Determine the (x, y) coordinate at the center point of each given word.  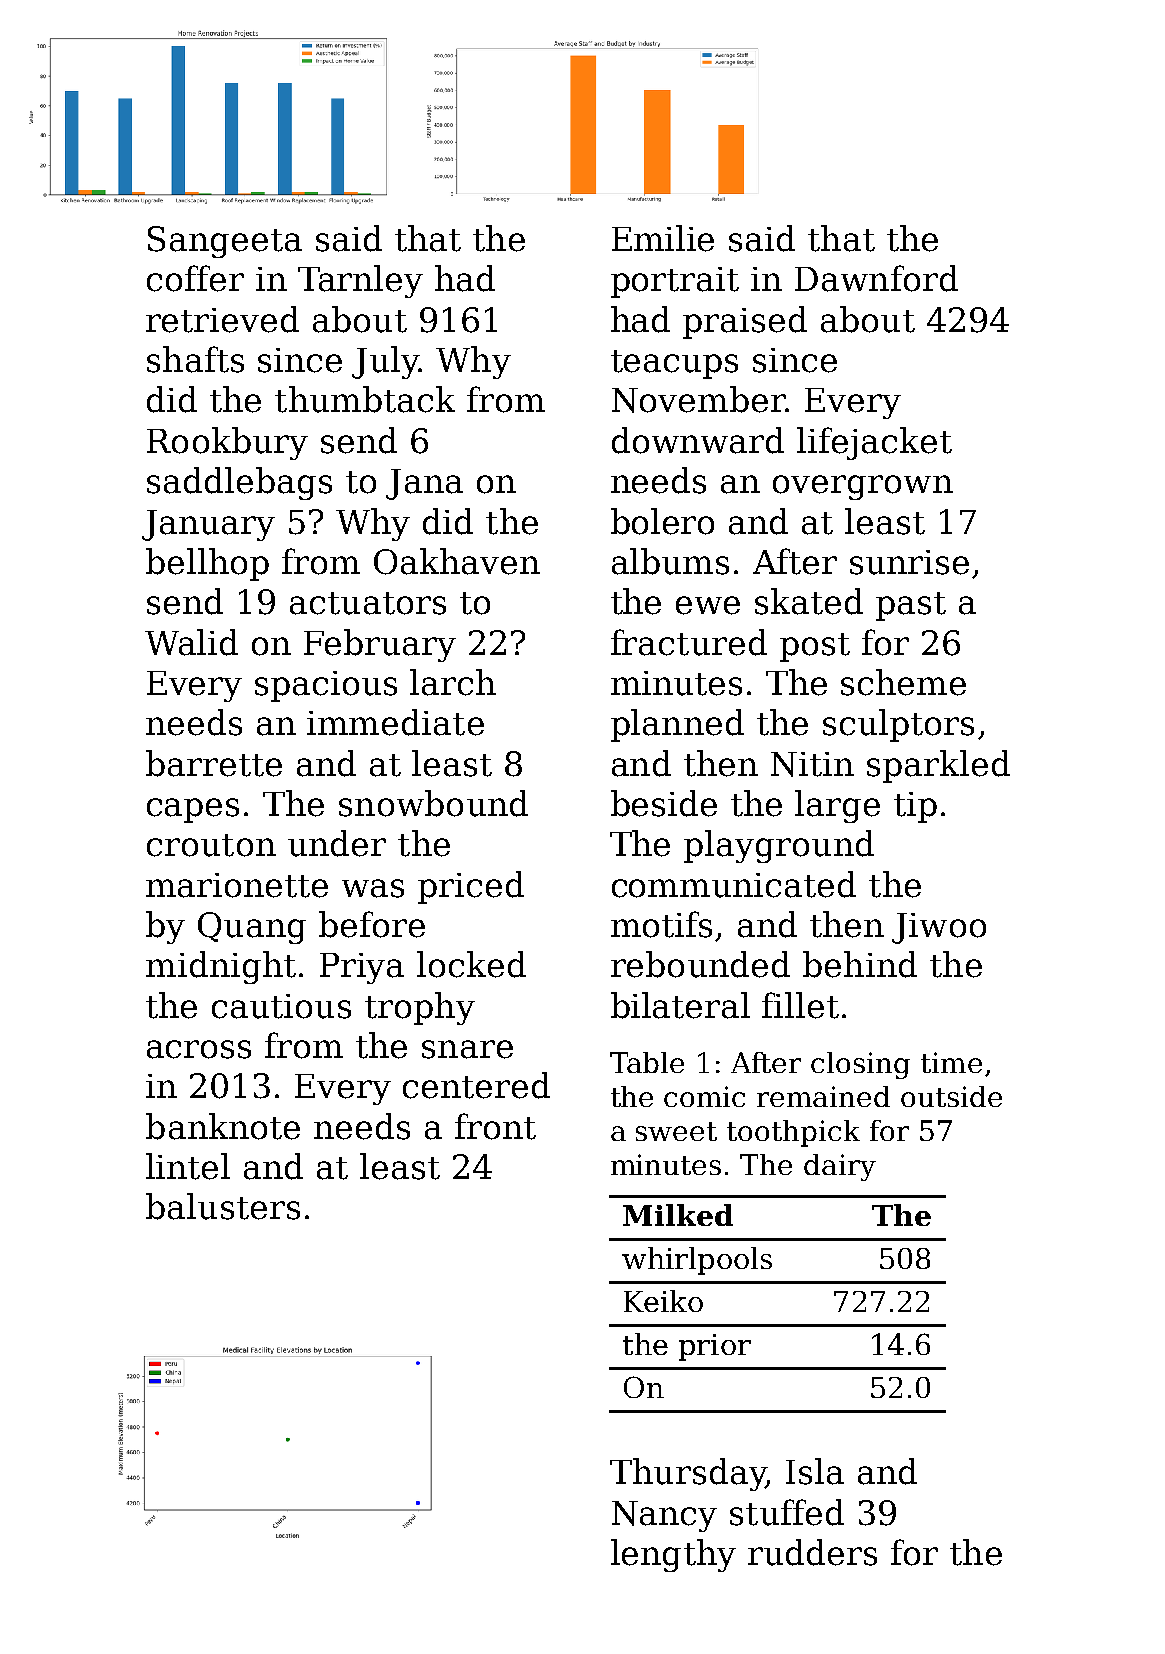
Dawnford (876, 278)
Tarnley (360, 281)
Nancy (664, 1516)
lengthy (673, 1555)
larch (453, 682)
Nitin (812, 764)
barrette (214, 763)
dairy (840, 1167)
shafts (195, 359)
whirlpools (697, 1261)
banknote (223, 1126)
